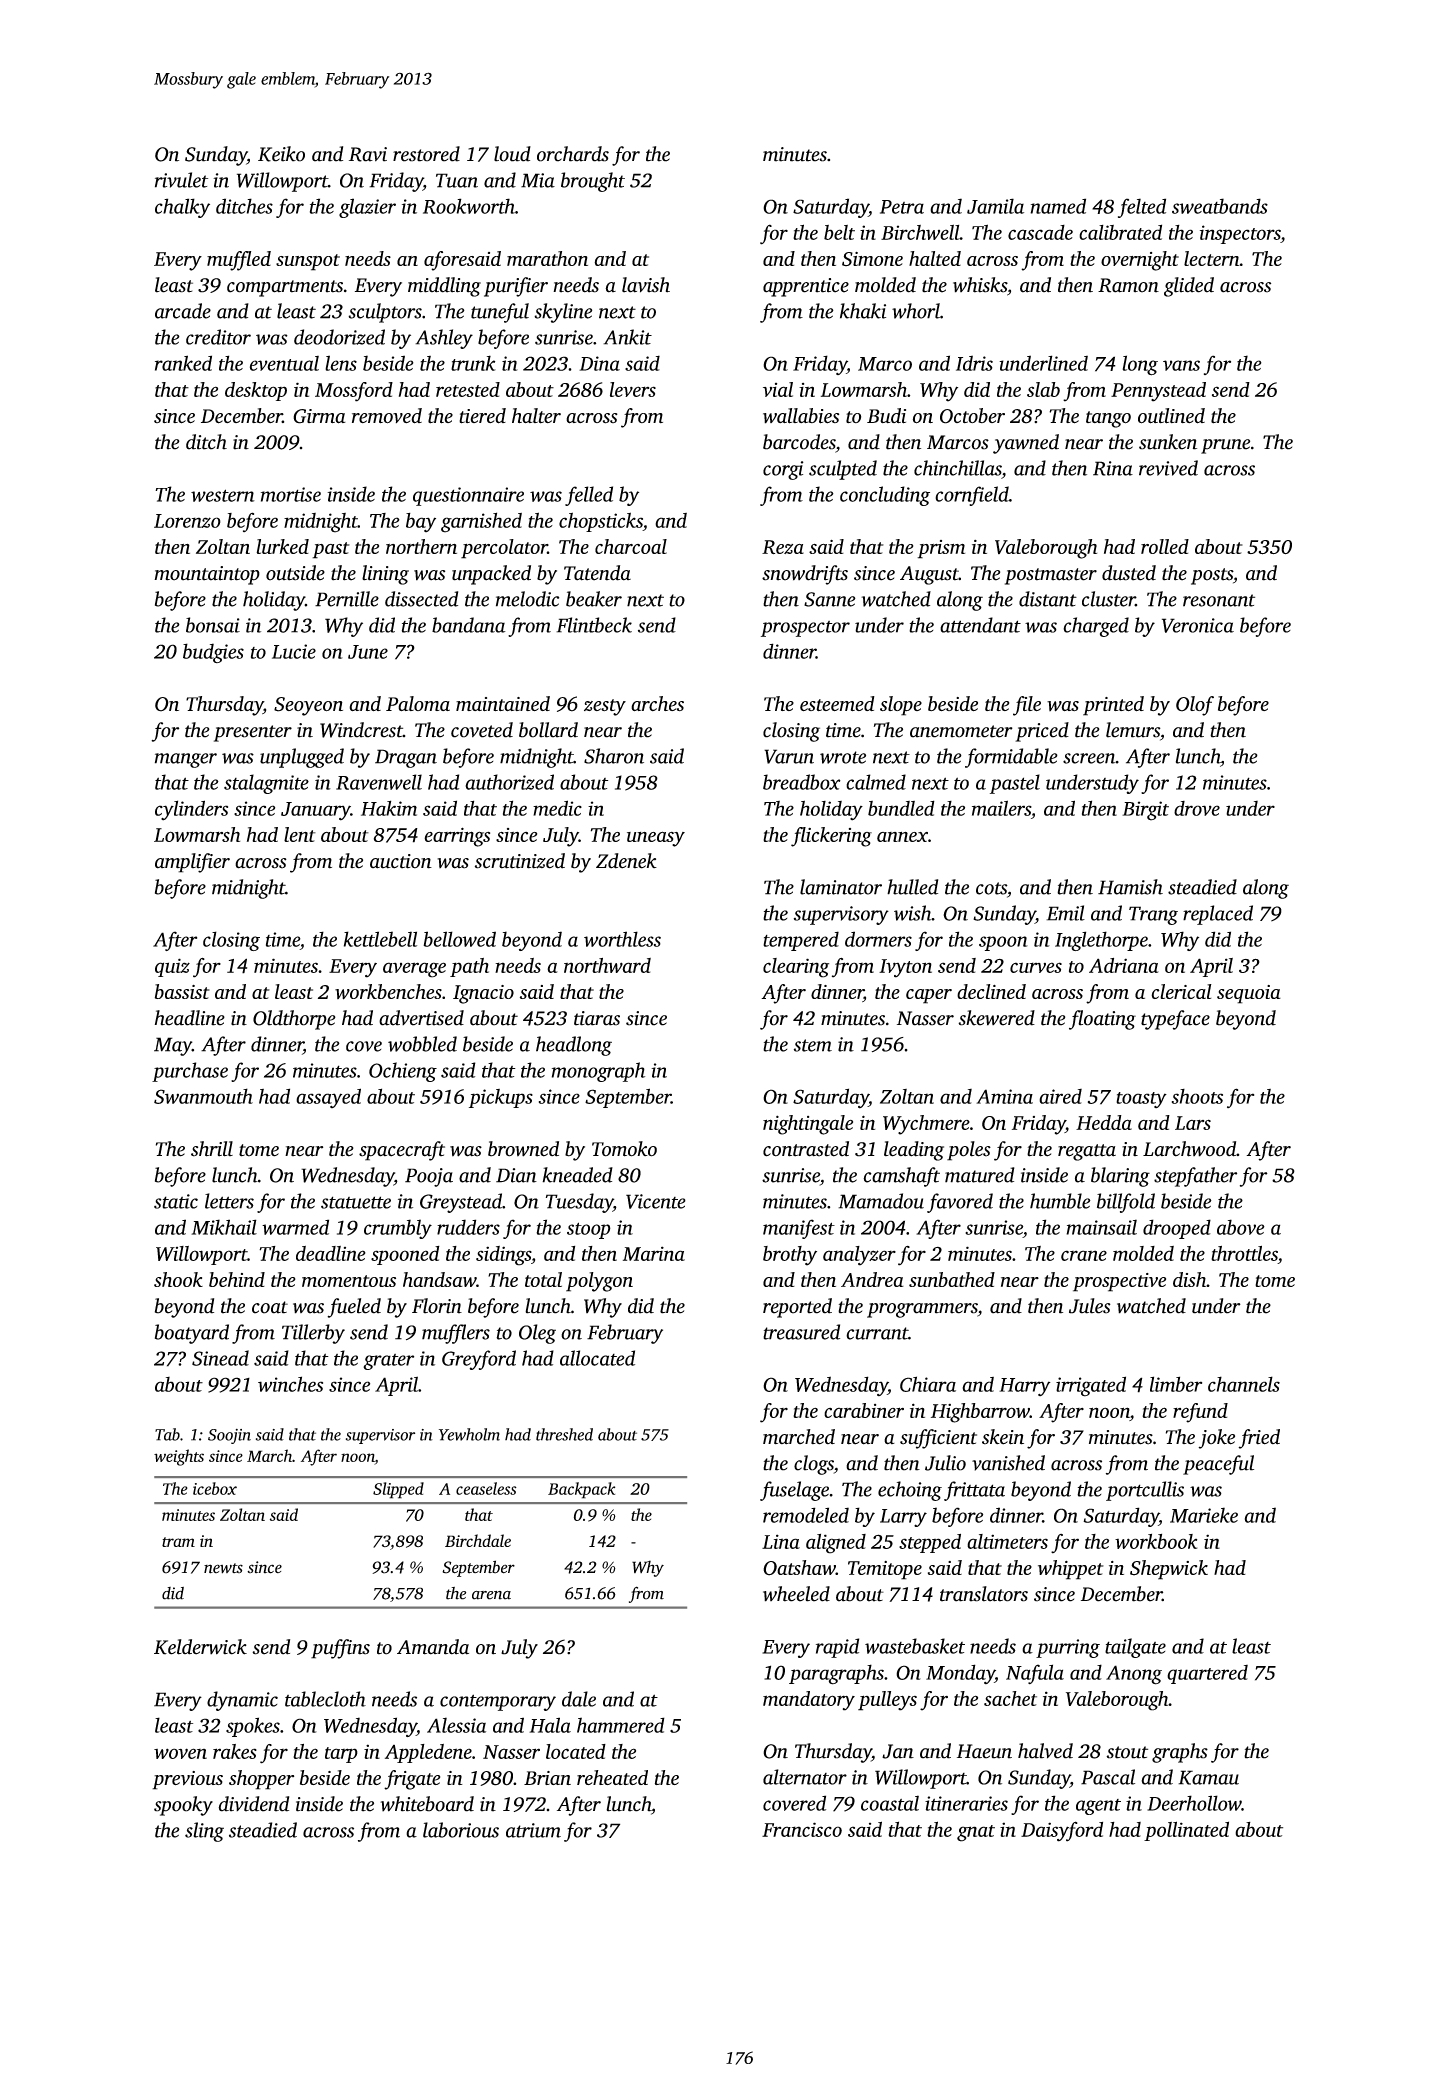  Describe the element at coordinates (1220, 206) in the screenshot. I see `sweatbands` at that location.
